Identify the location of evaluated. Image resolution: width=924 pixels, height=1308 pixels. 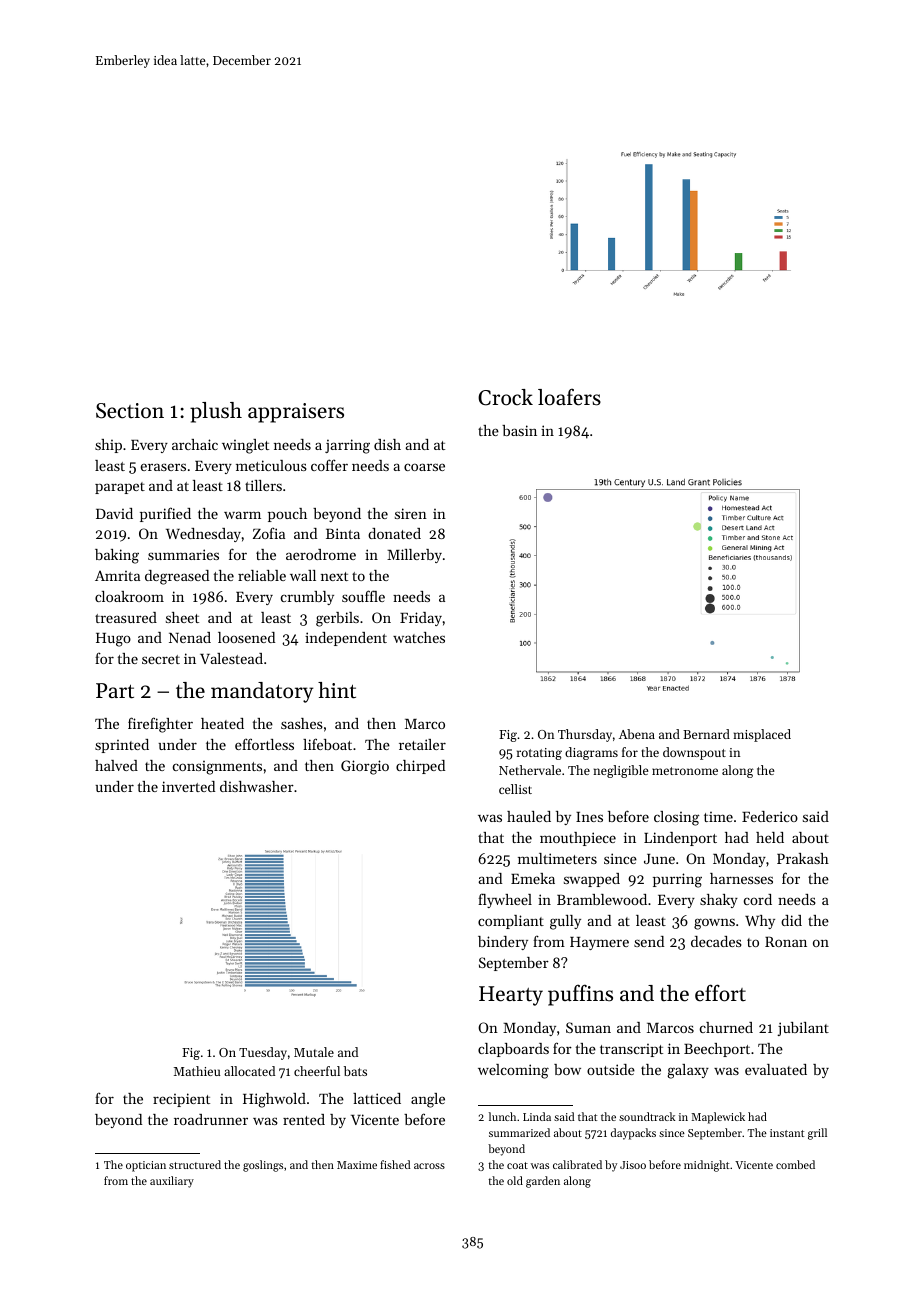
(776, 1069).
